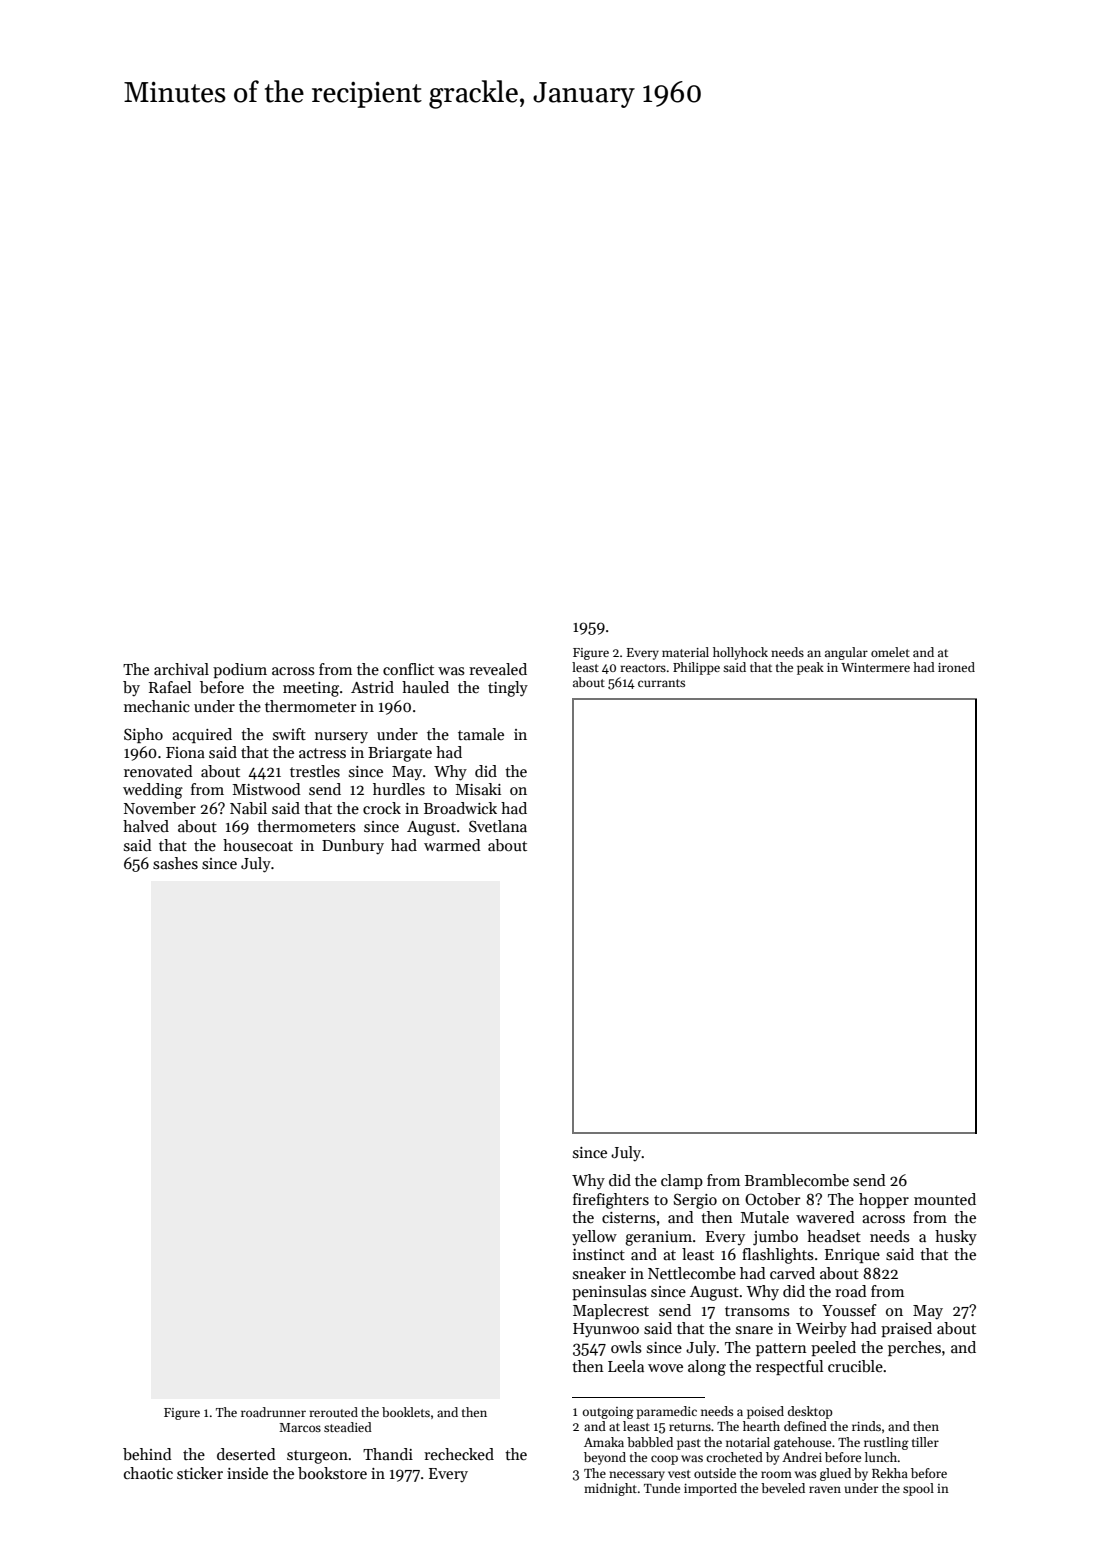 The image size is (1100, 1555). I want to click on material, so click(685, 652).
